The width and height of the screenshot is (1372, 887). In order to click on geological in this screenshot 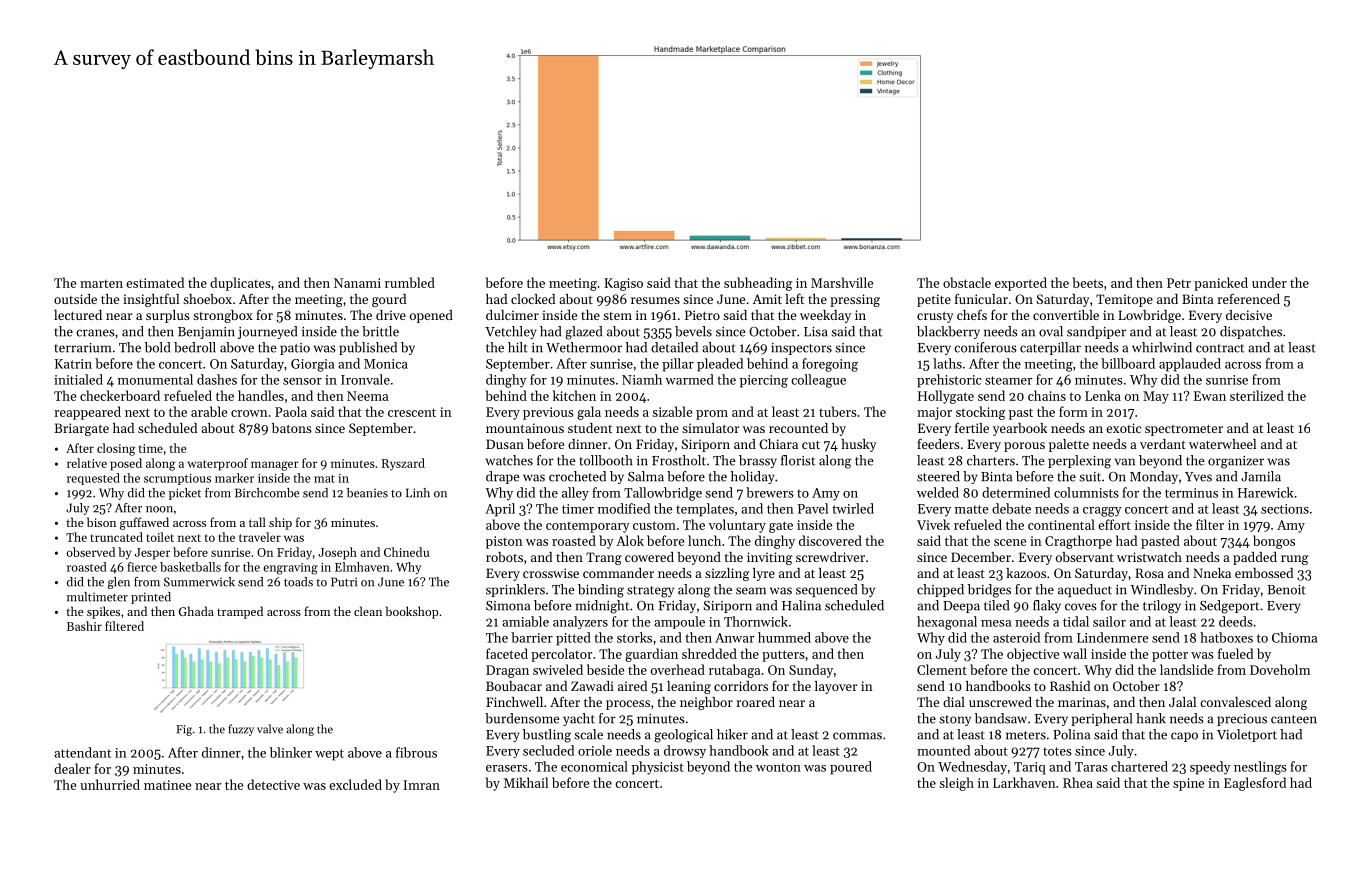, I will do `click(683, 736)`.
